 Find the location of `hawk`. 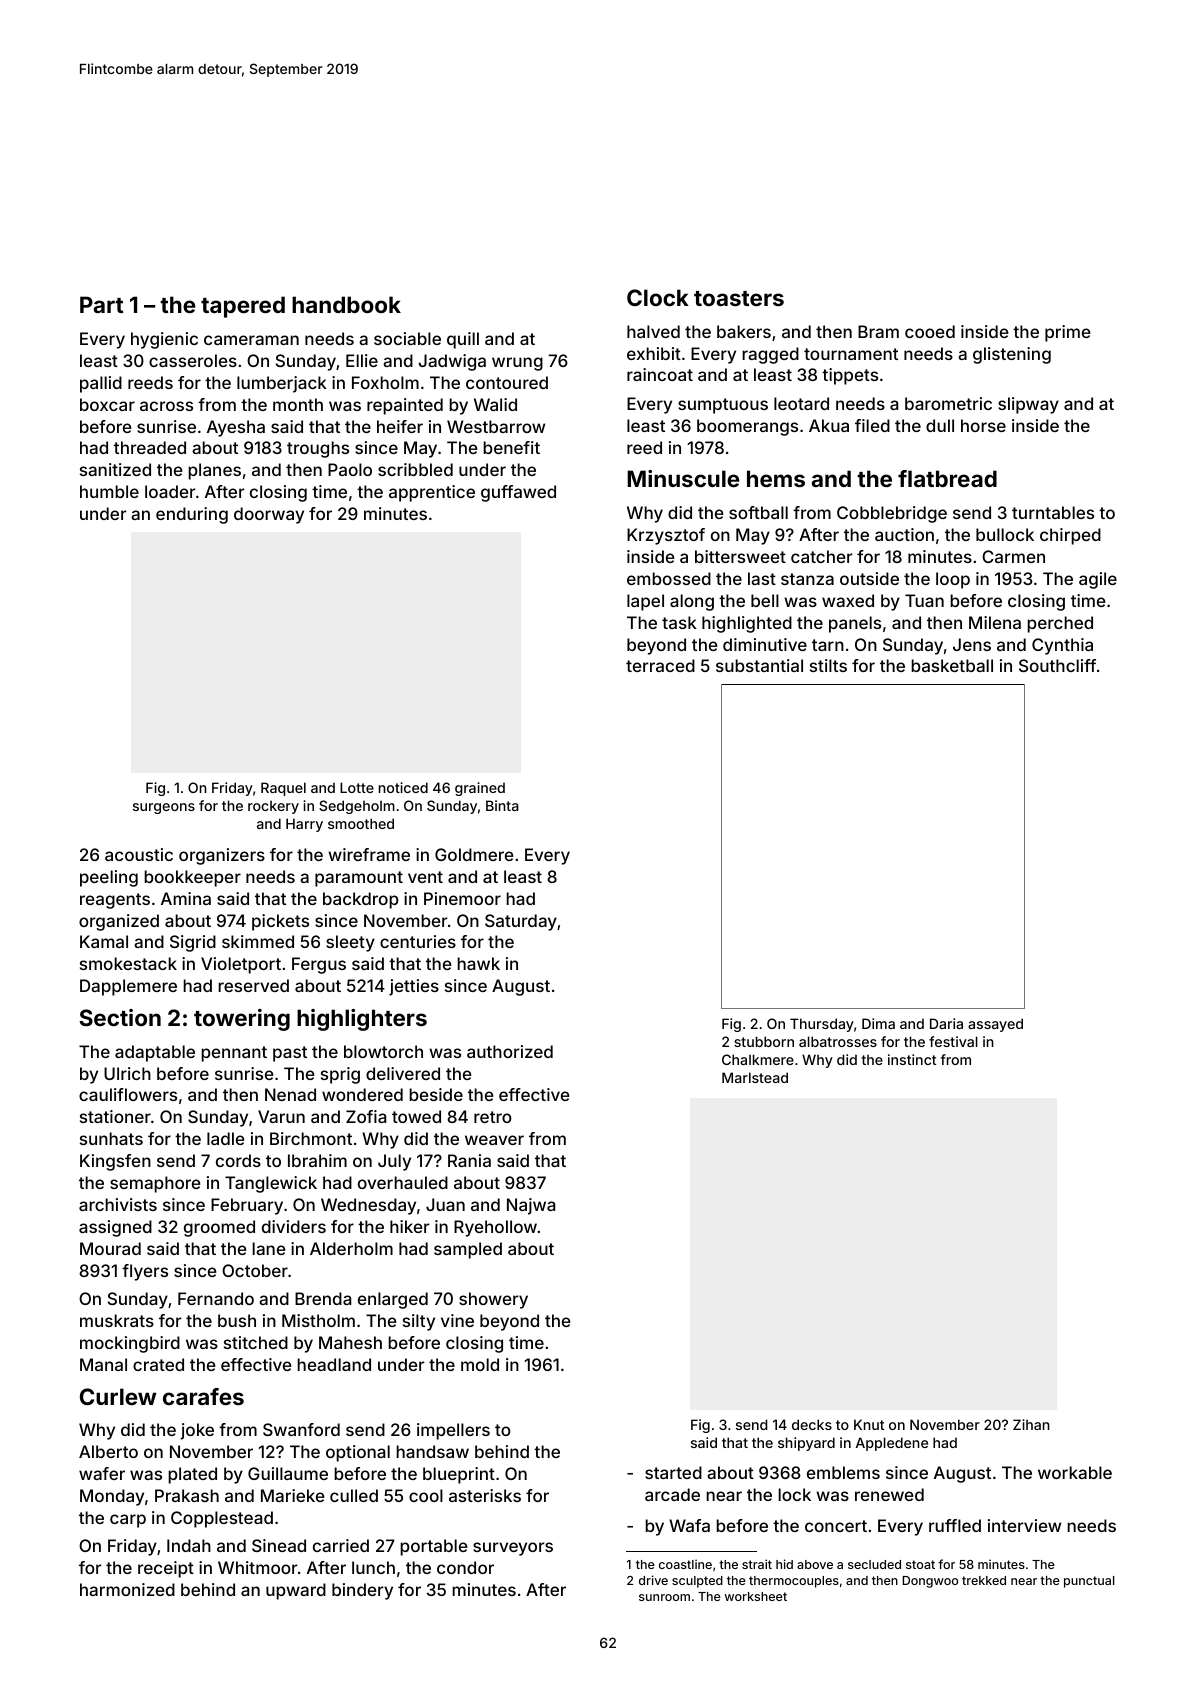

hawk is located at coordinates (478, 963).
